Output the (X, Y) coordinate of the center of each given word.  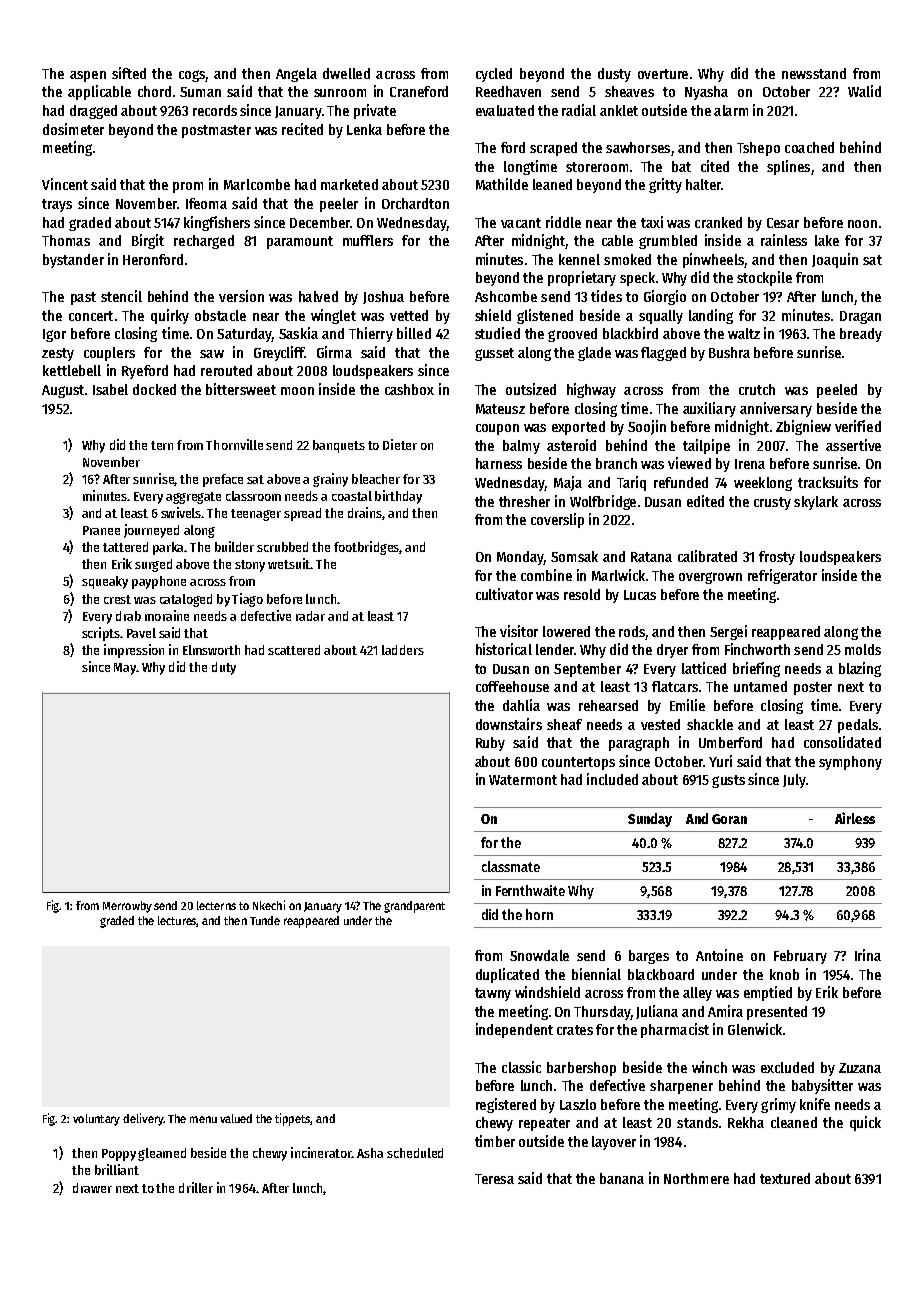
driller (196, 1187)
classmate (511, 866)
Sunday (650, 820)
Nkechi (269, 905)
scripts (101, 634)
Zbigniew (803, 427)
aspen (88, 76)
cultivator (504, 594)
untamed (760, 686)
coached (809, 147)
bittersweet (241, 389)
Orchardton (415, 203)
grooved (572, 335)
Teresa (494, 1179)
